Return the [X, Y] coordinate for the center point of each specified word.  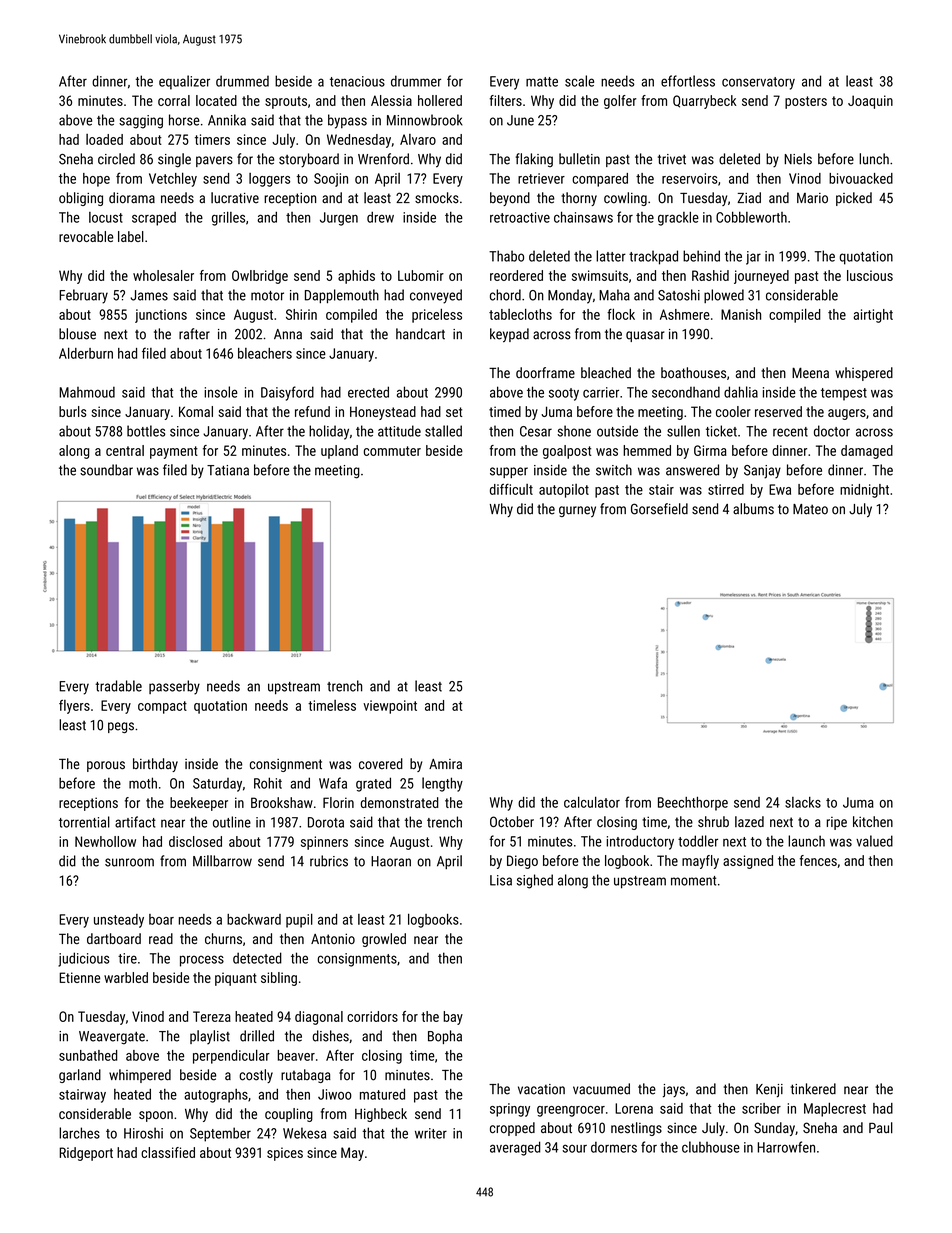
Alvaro [418, 139]
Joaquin [870, 102]
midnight [864, 491]
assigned [748, 862]
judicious [83, 959]
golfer [620, 102]
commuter [392, 451]
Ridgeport [86, 1154]
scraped [154, 219]
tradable [118, 686]
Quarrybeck [705, 102]
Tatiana [228, 470]
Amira [445, 764]
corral [174, 100]
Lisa [501, 880]
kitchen [873, 821]
